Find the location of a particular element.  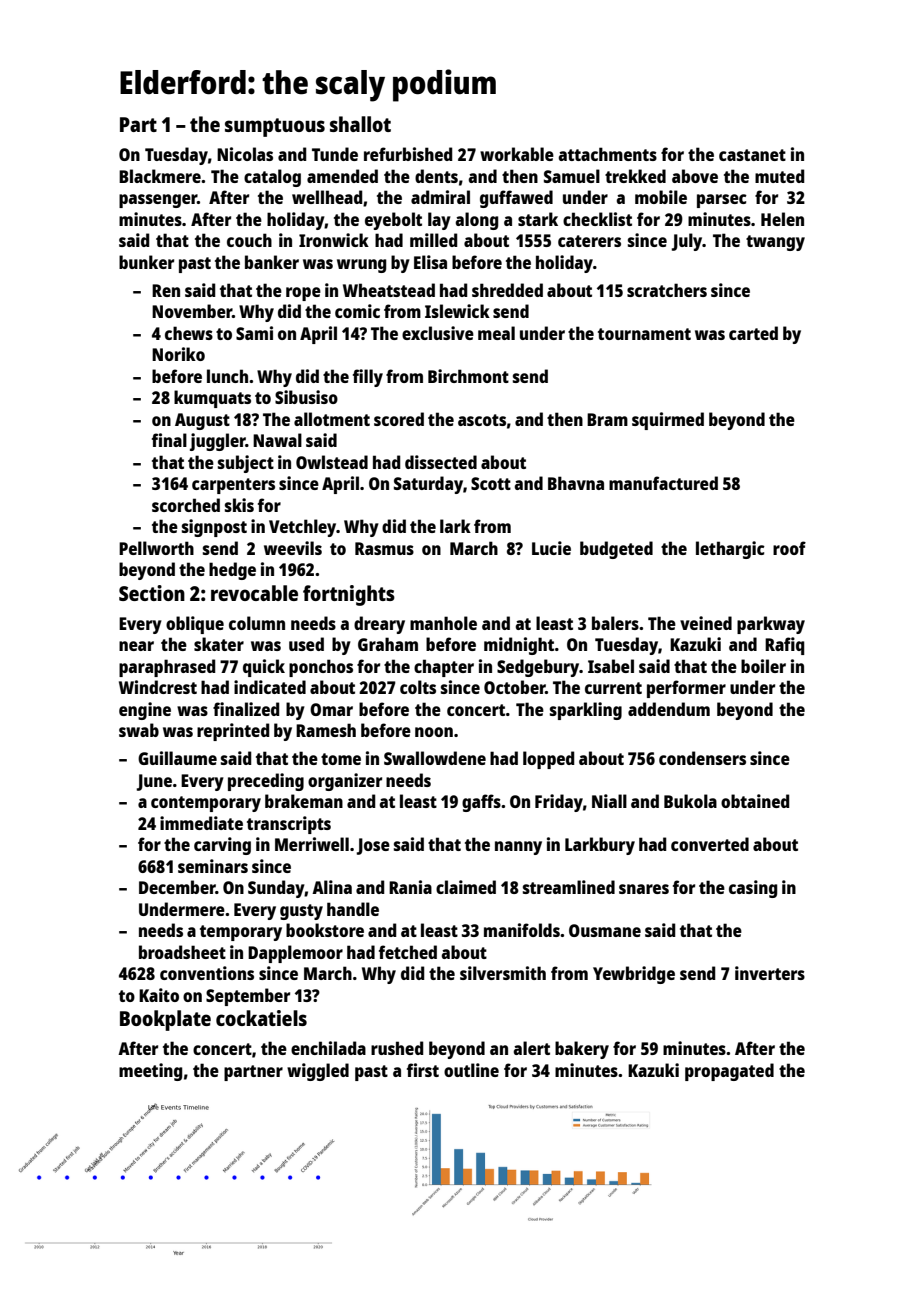

Scott is located at coordinates (491, 483).
